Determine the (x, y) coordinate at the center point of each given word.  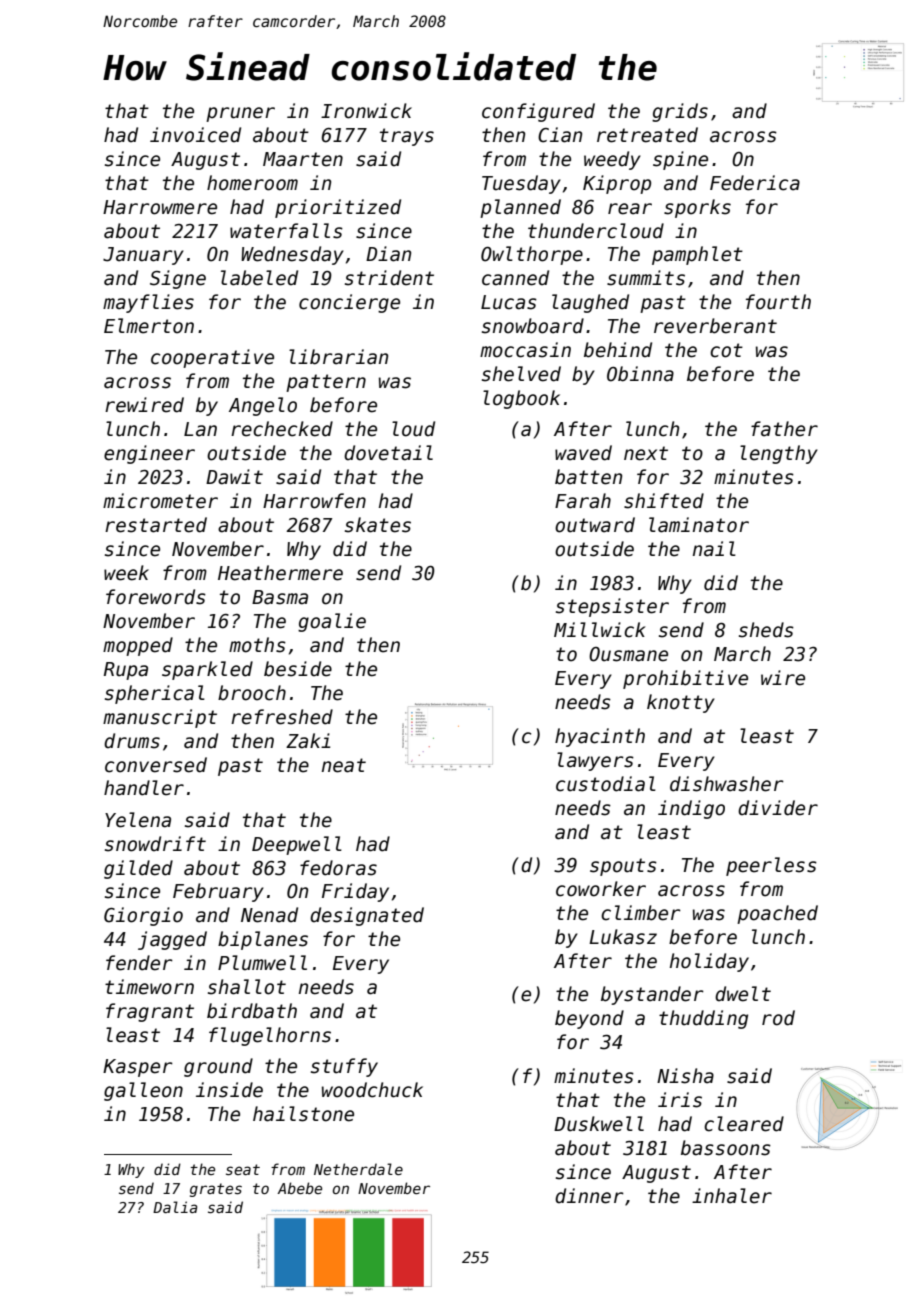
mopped (138, 646)
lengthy (779, 454)
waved (583, 453)
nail (714, 549)
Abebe (299, 1188)
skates (378, 525)
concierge (349, 303)
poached (777, 914)
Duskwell (599, 1124)
